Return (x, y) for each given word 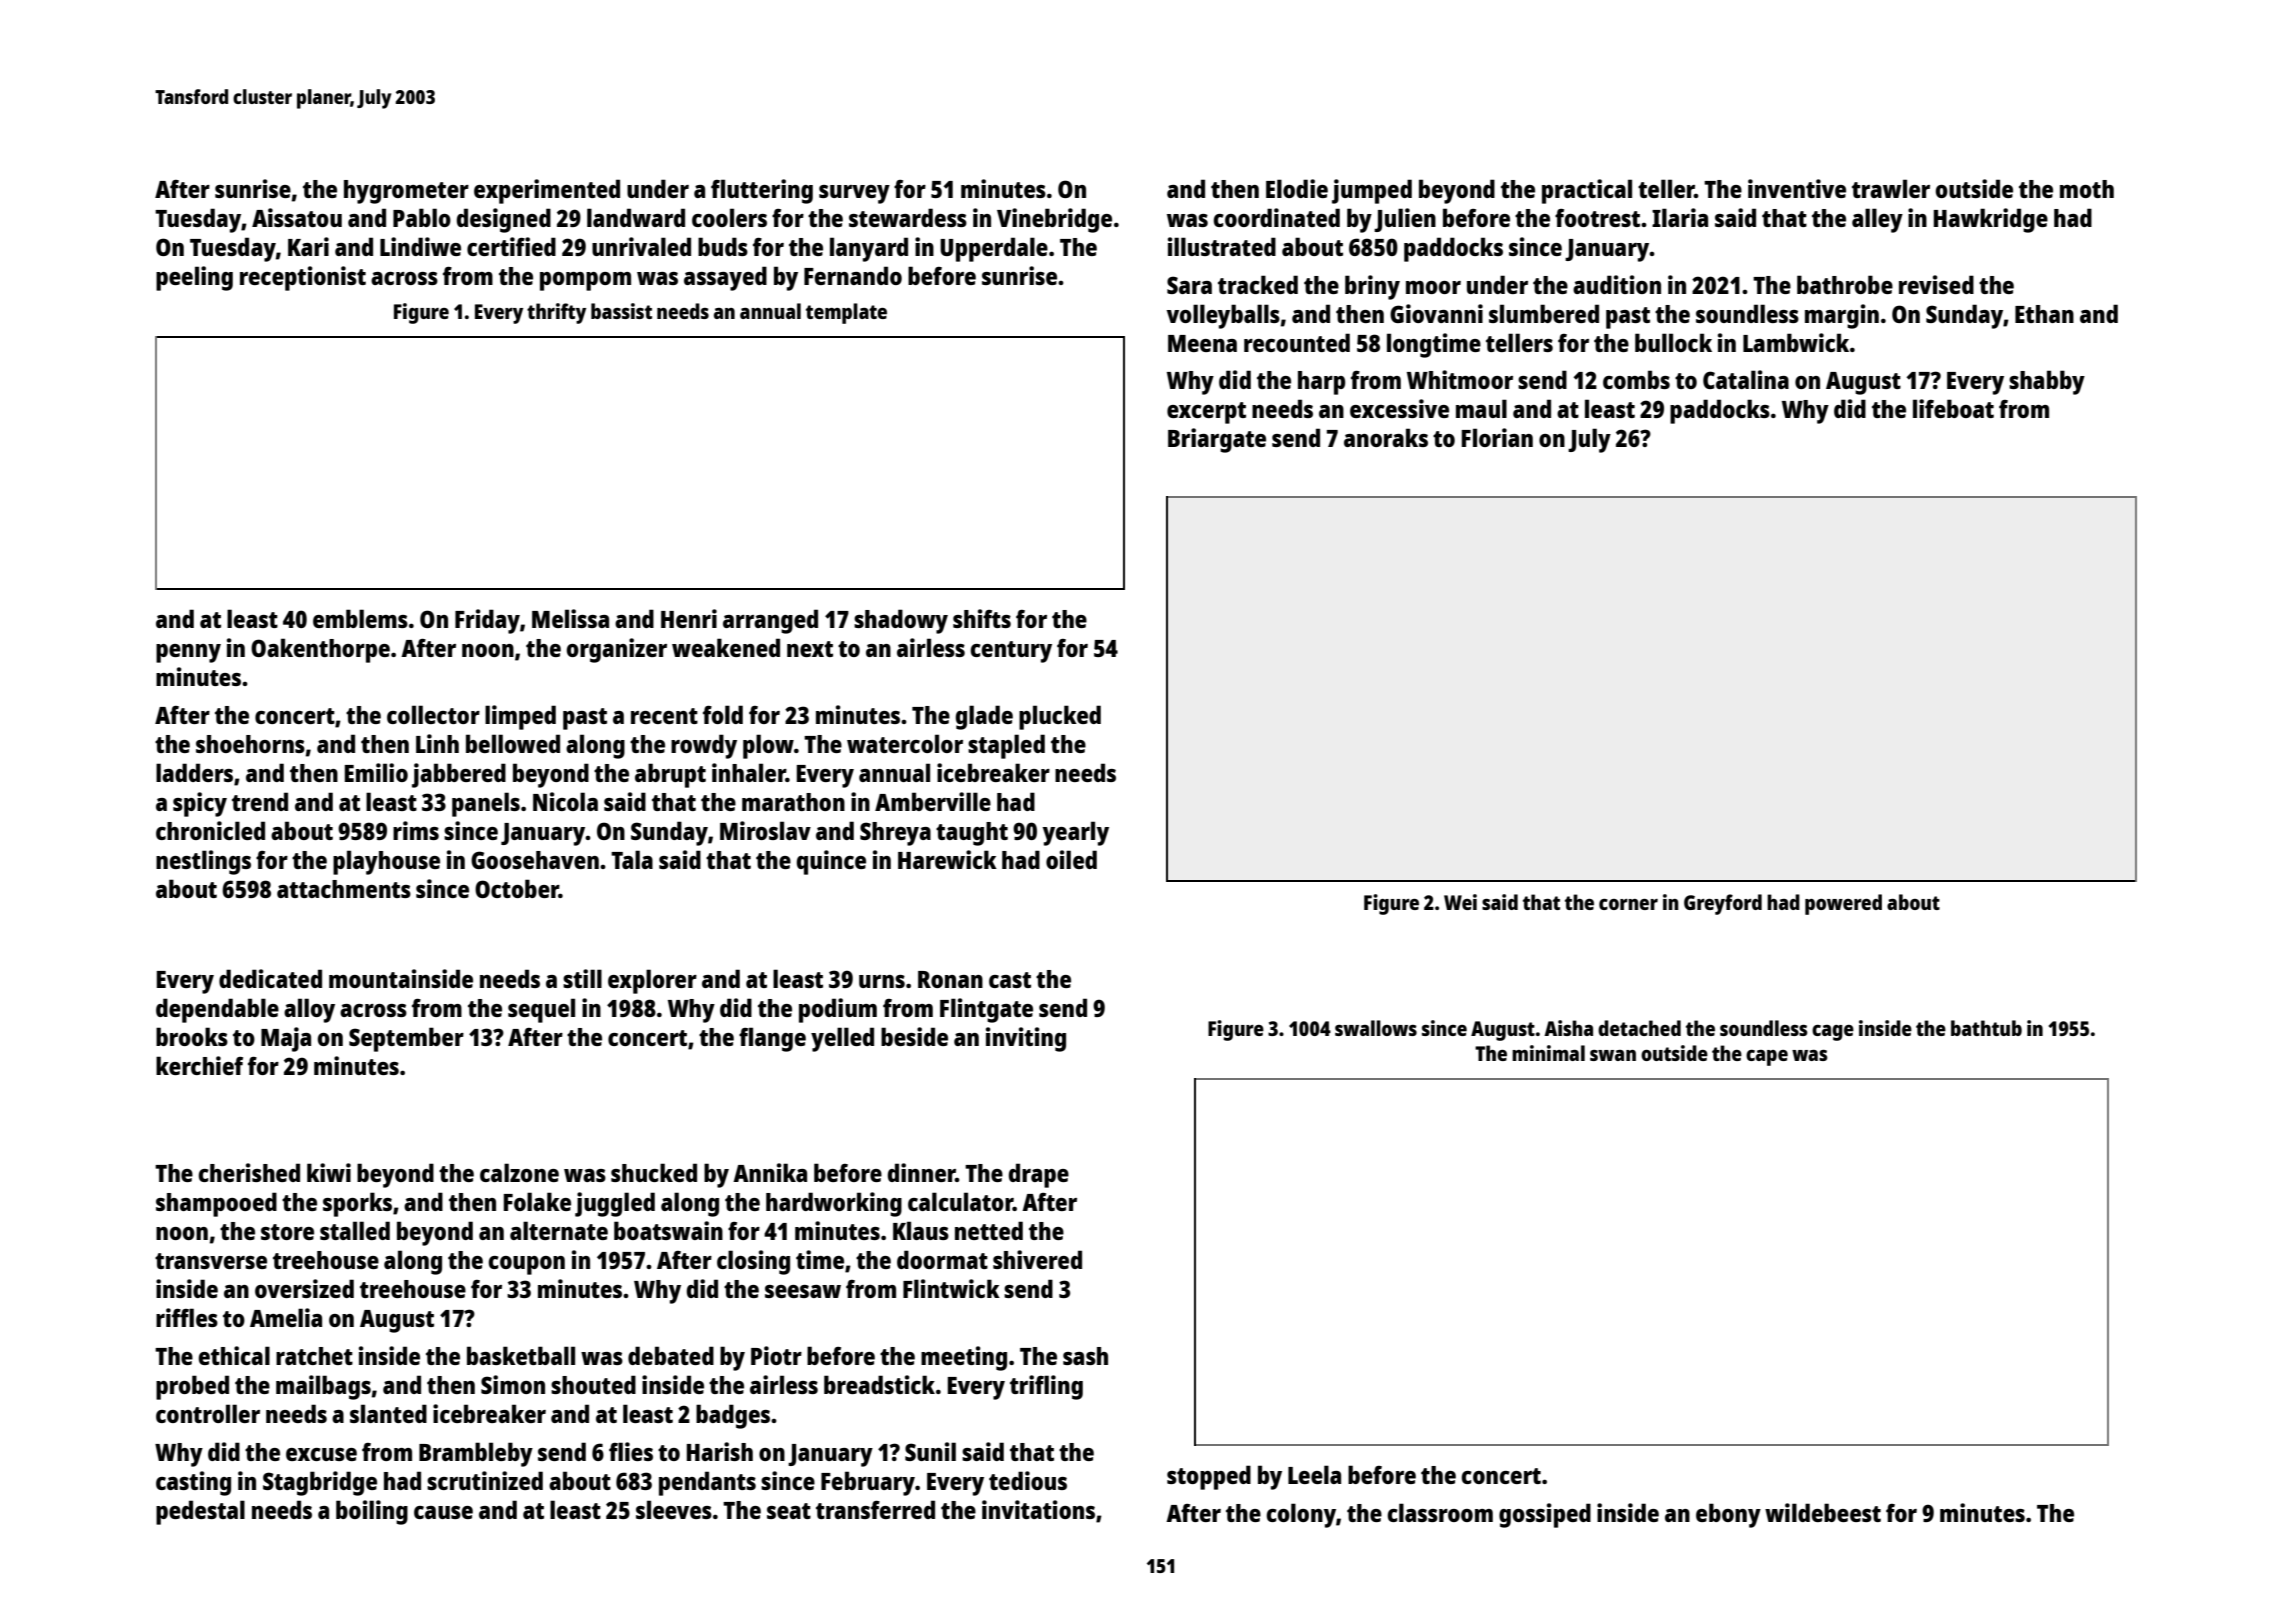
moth (2087, 189)
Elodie (1297, 188)
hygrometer (406, 192)
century (1011, 652)
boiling (372, 1512)
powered (1843, 904)
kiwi (329, 1172)
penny (188, 653)
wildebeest (1823, 1512)
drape (1038, 1175)
